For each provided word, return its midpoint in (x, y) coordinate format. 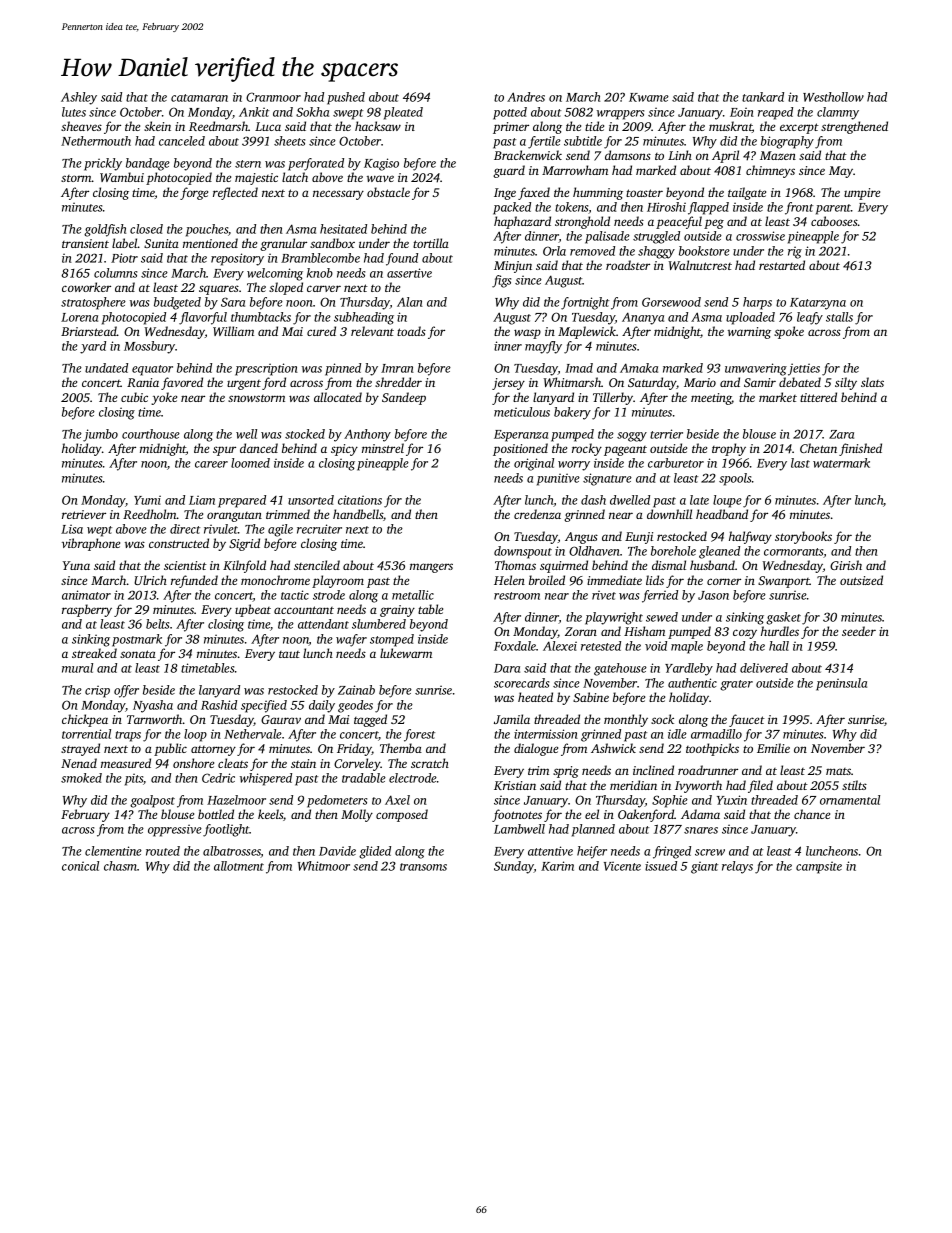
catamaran (199, 98)
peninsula (841, 684)
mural (77, 668)
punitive (558, 479)
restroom (517, 596)
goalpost (152, 801)
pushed (346, 98)
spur (224, 451)
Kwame (649, 97)
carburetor (676, 463)
